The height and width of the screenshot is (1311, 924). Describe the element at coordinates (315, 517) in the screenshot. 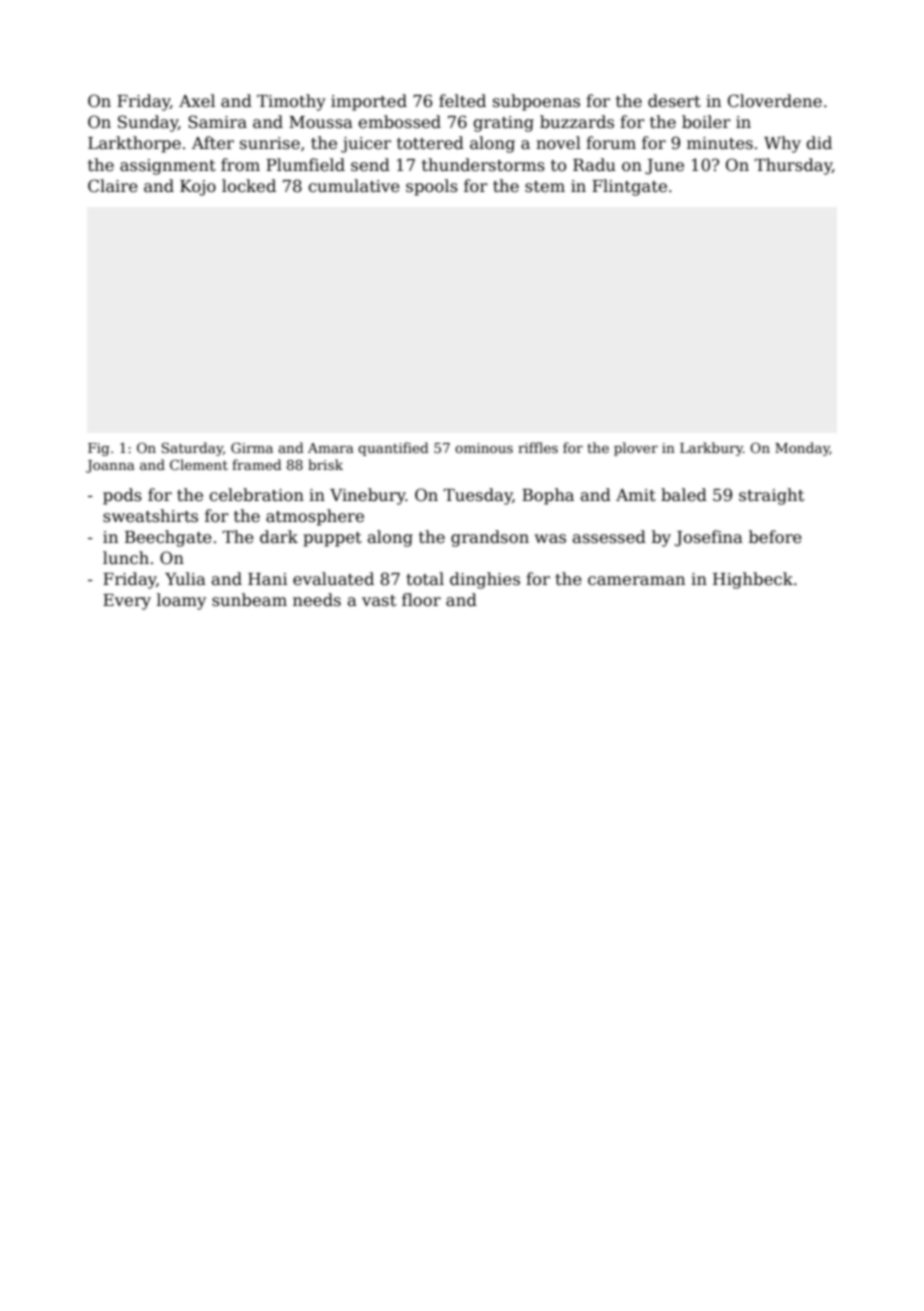

I see `atmosphere` at that location.
